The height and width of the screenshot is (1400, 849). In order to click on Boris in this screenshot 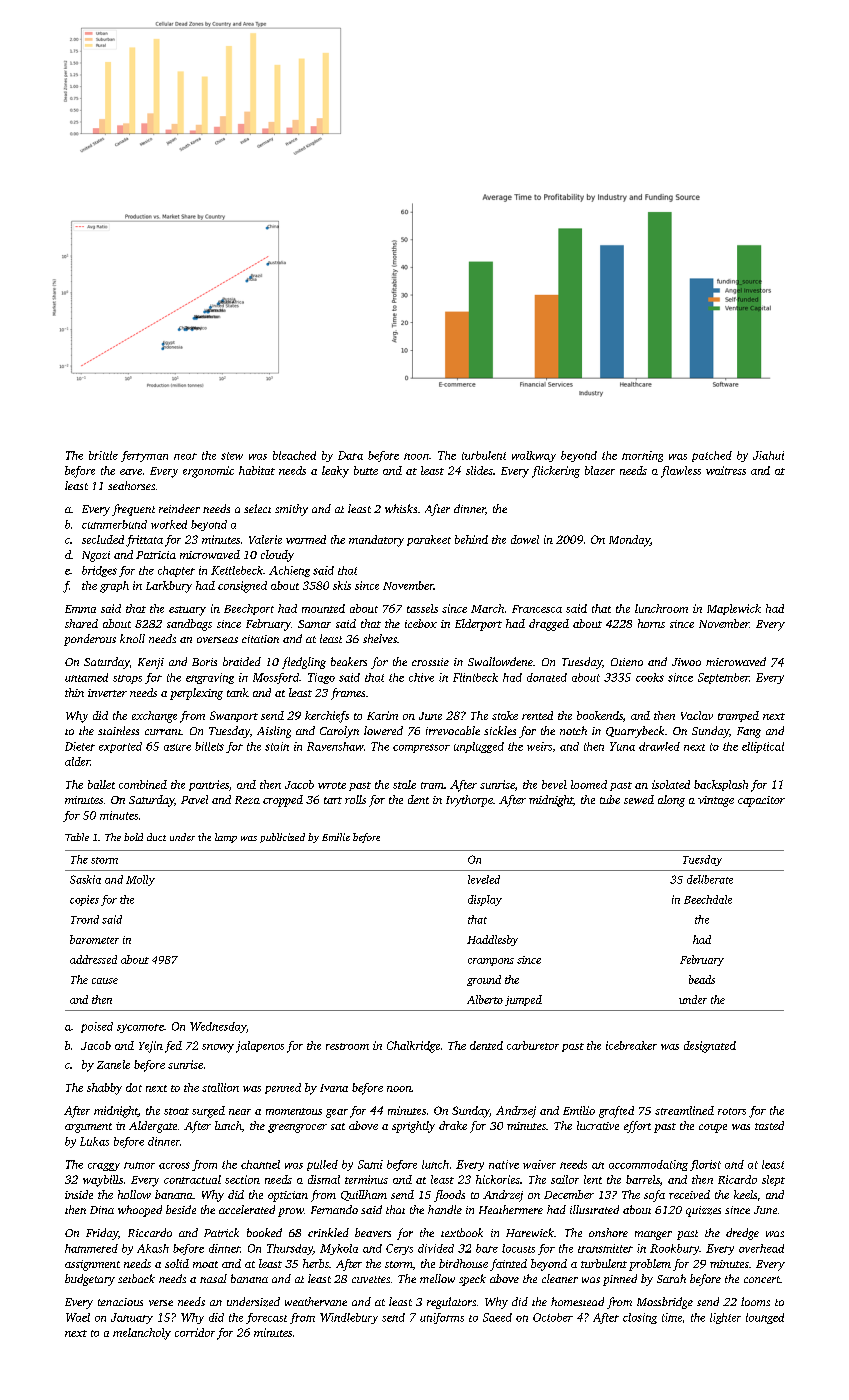, I will do `click(204, 662)`.
